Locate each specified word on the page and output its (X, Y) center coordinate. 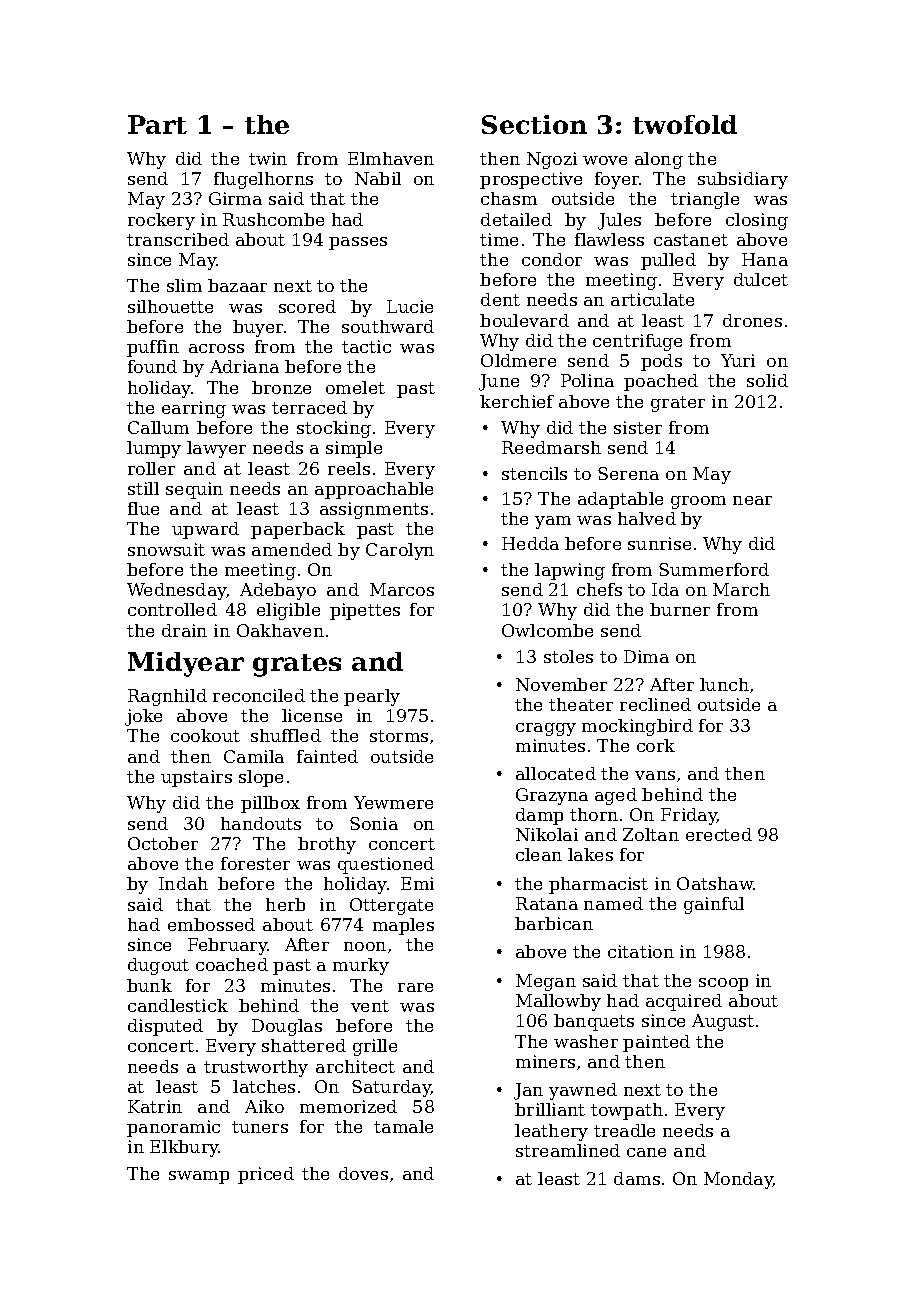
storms (399, 736)
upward (205, 530)
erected (719, 834)
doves (363, 1173)
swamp (199, 1177)
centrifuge (637, 342)
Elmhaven (391, 158)
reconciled (259, 695)
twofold (685, 124)
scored (307, 306)
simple (354, 449)
